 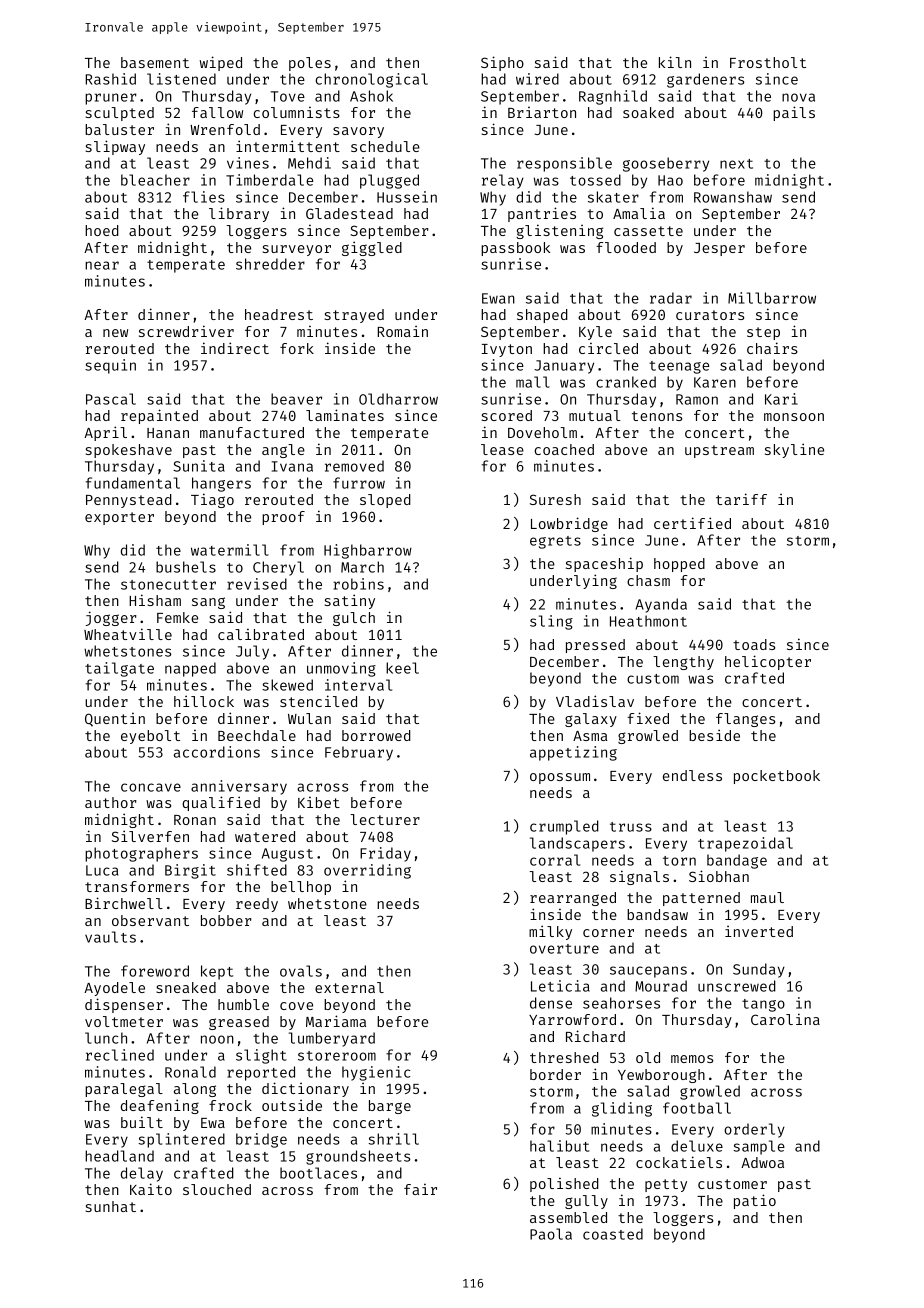 What do you see at coordinates (661, 605) in the screenshot?
I see `Ayanda` at bounding box center [661, 605].
